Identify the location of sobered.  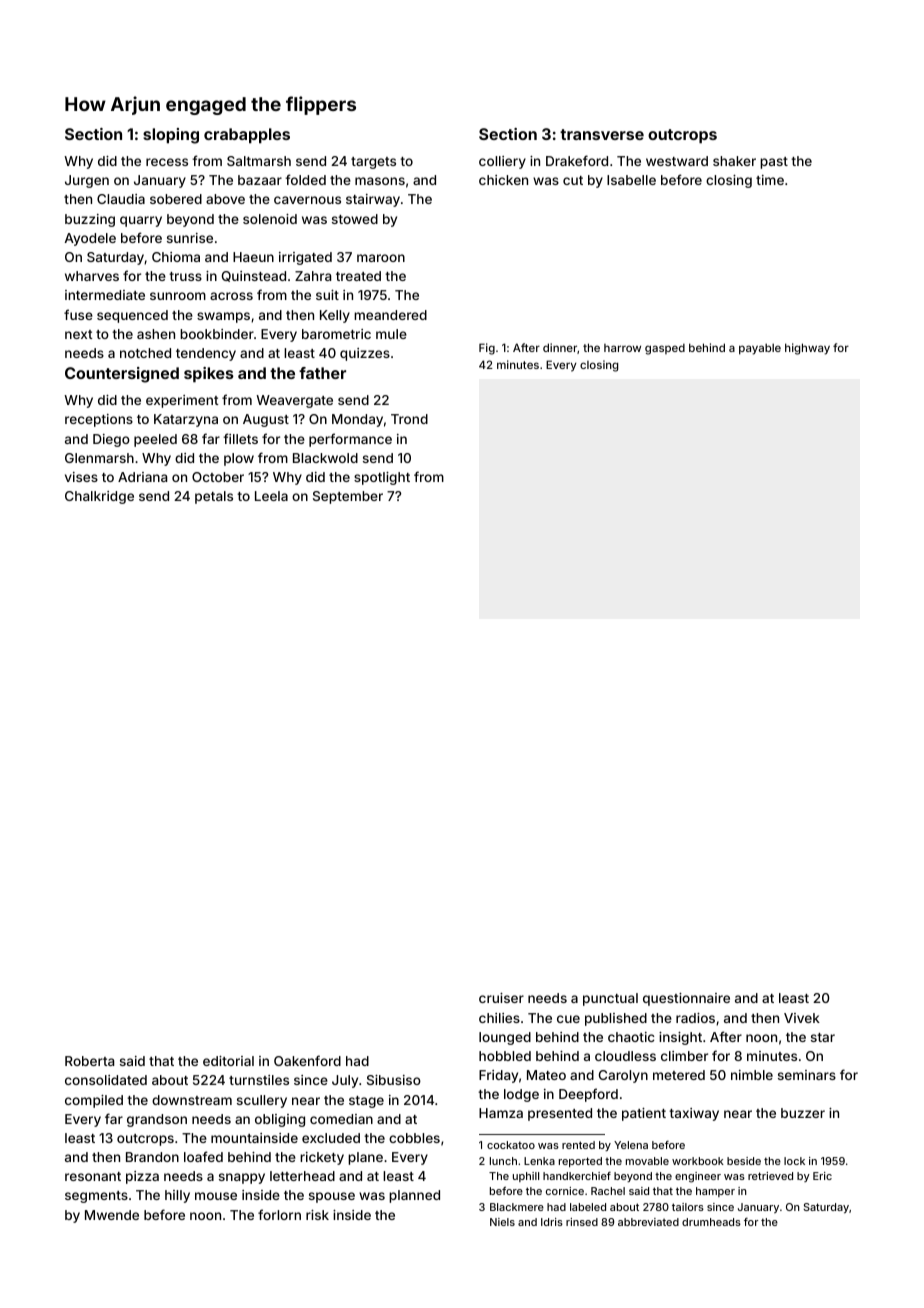
(176, 199).
